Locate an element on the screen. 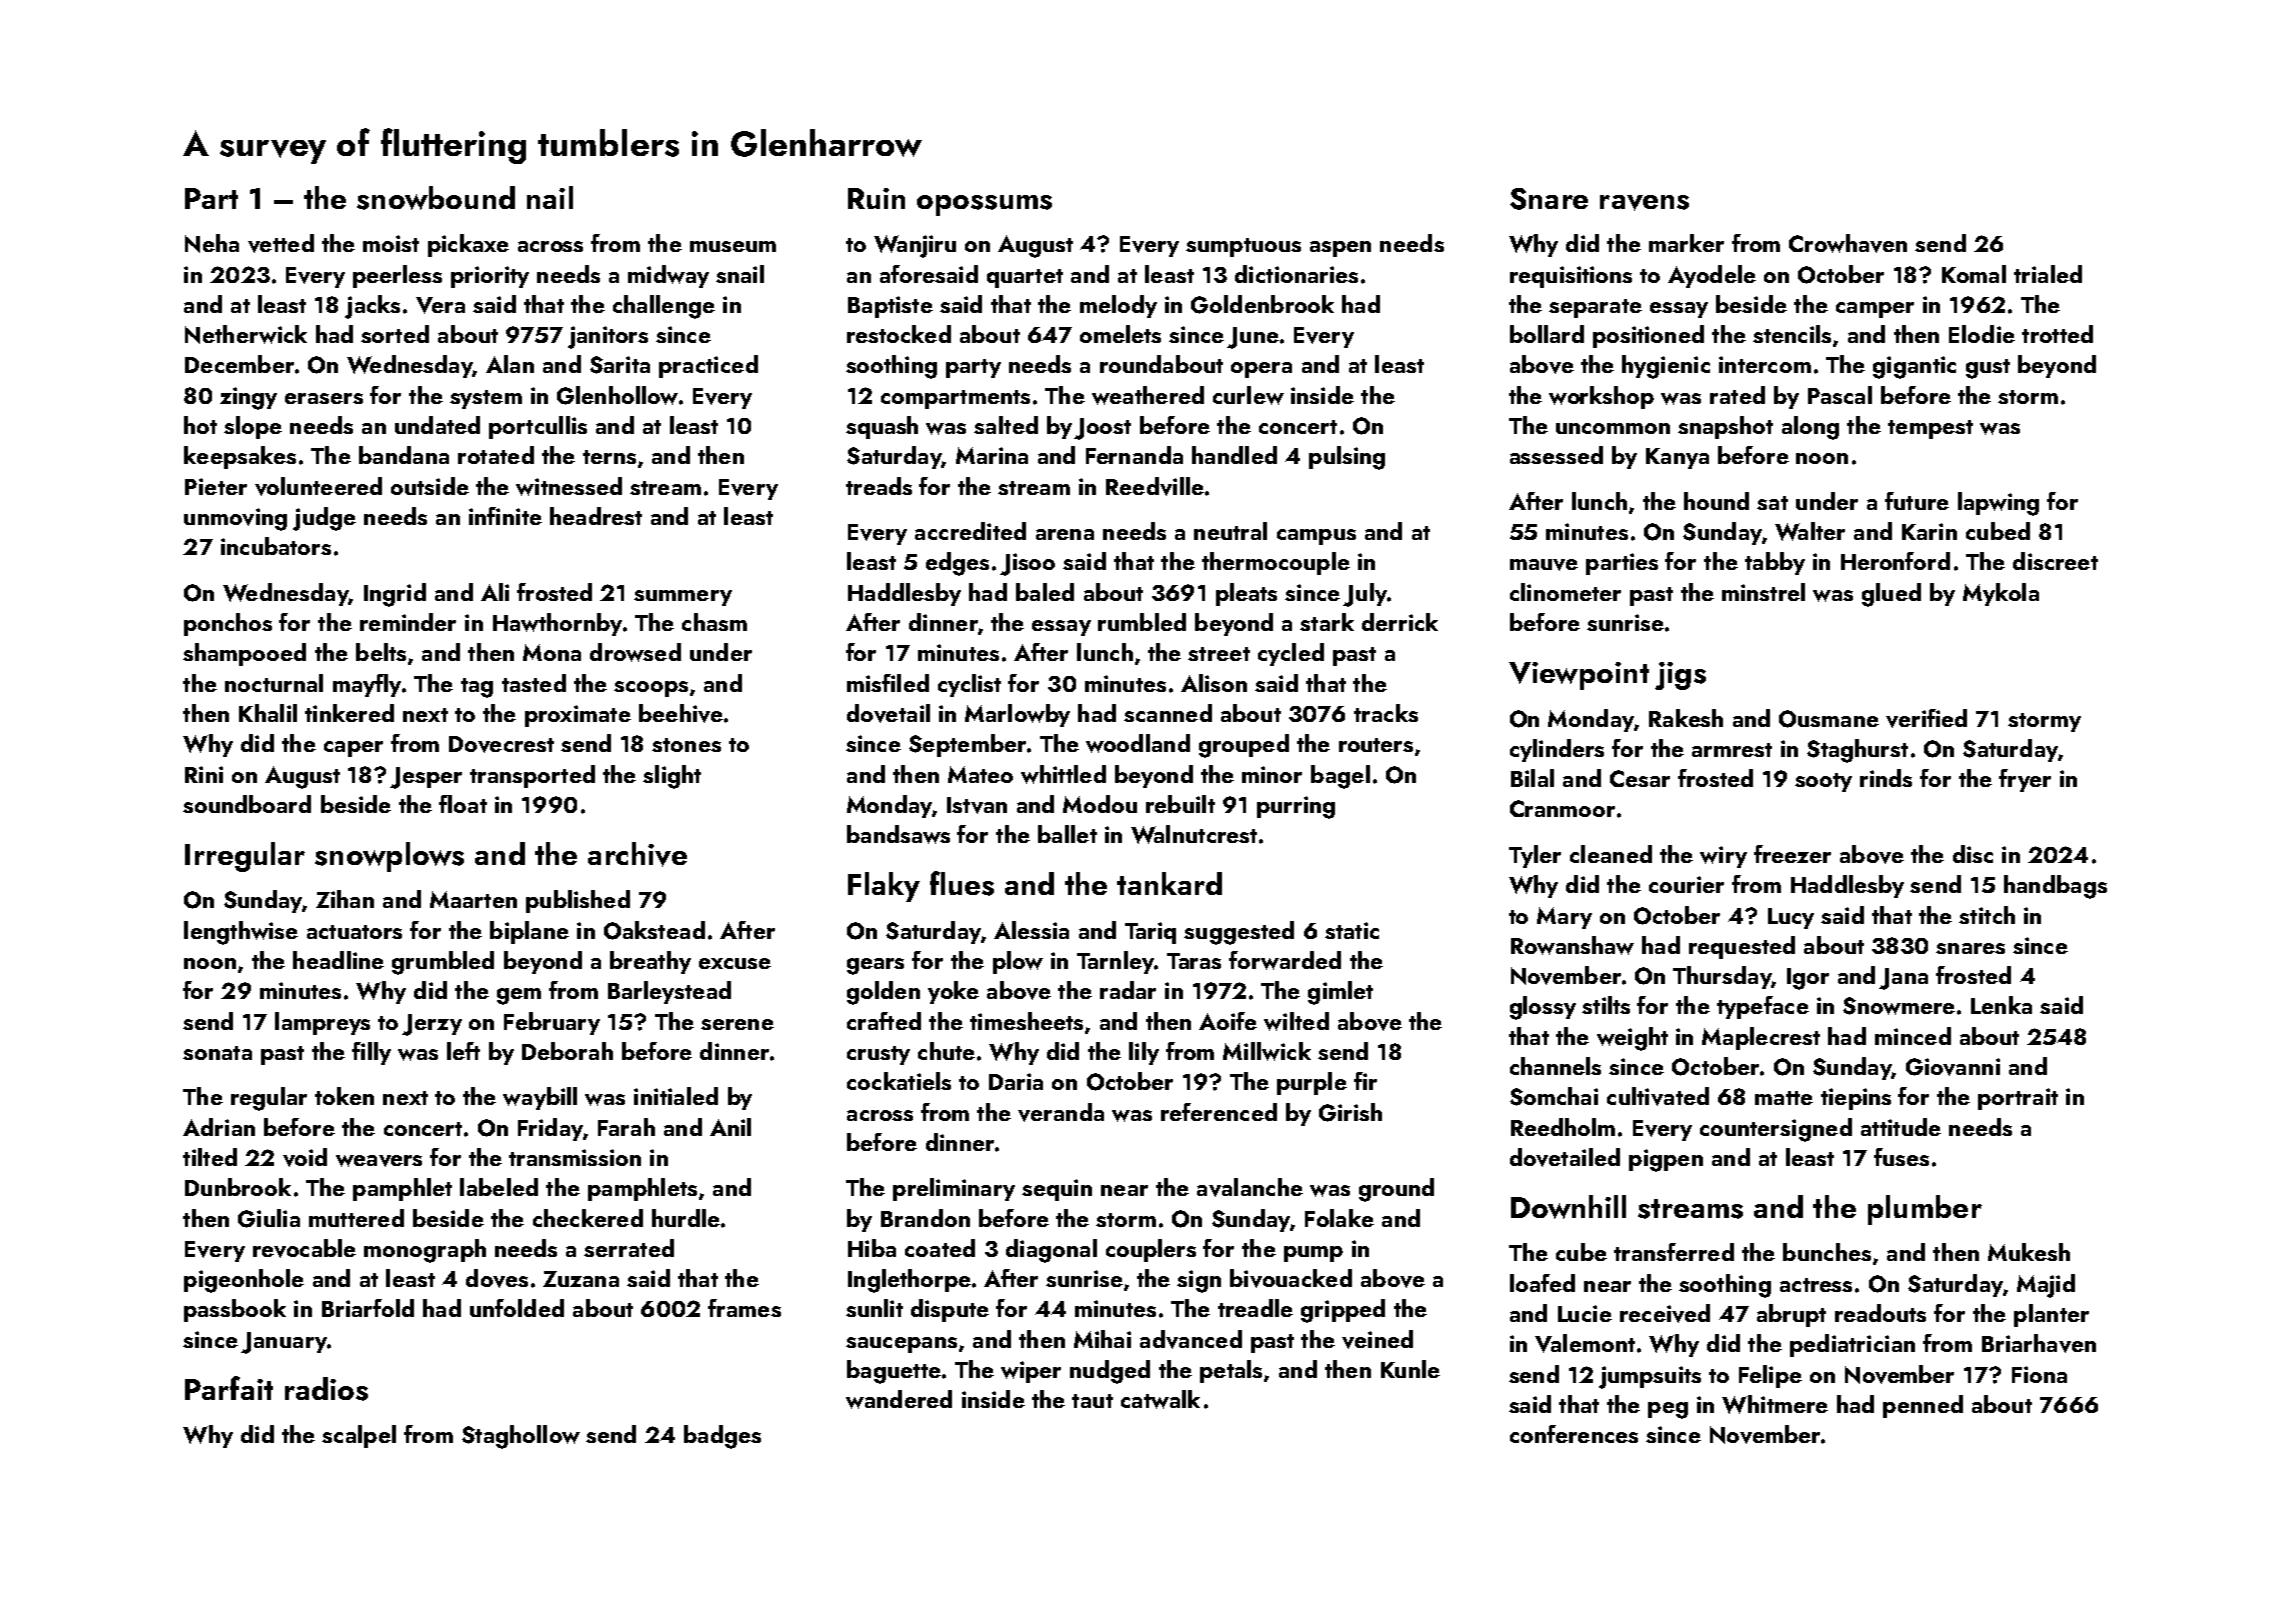 This screenshot has height=1620, width=2292. lampreys is located at coordinates (322, 1023).
